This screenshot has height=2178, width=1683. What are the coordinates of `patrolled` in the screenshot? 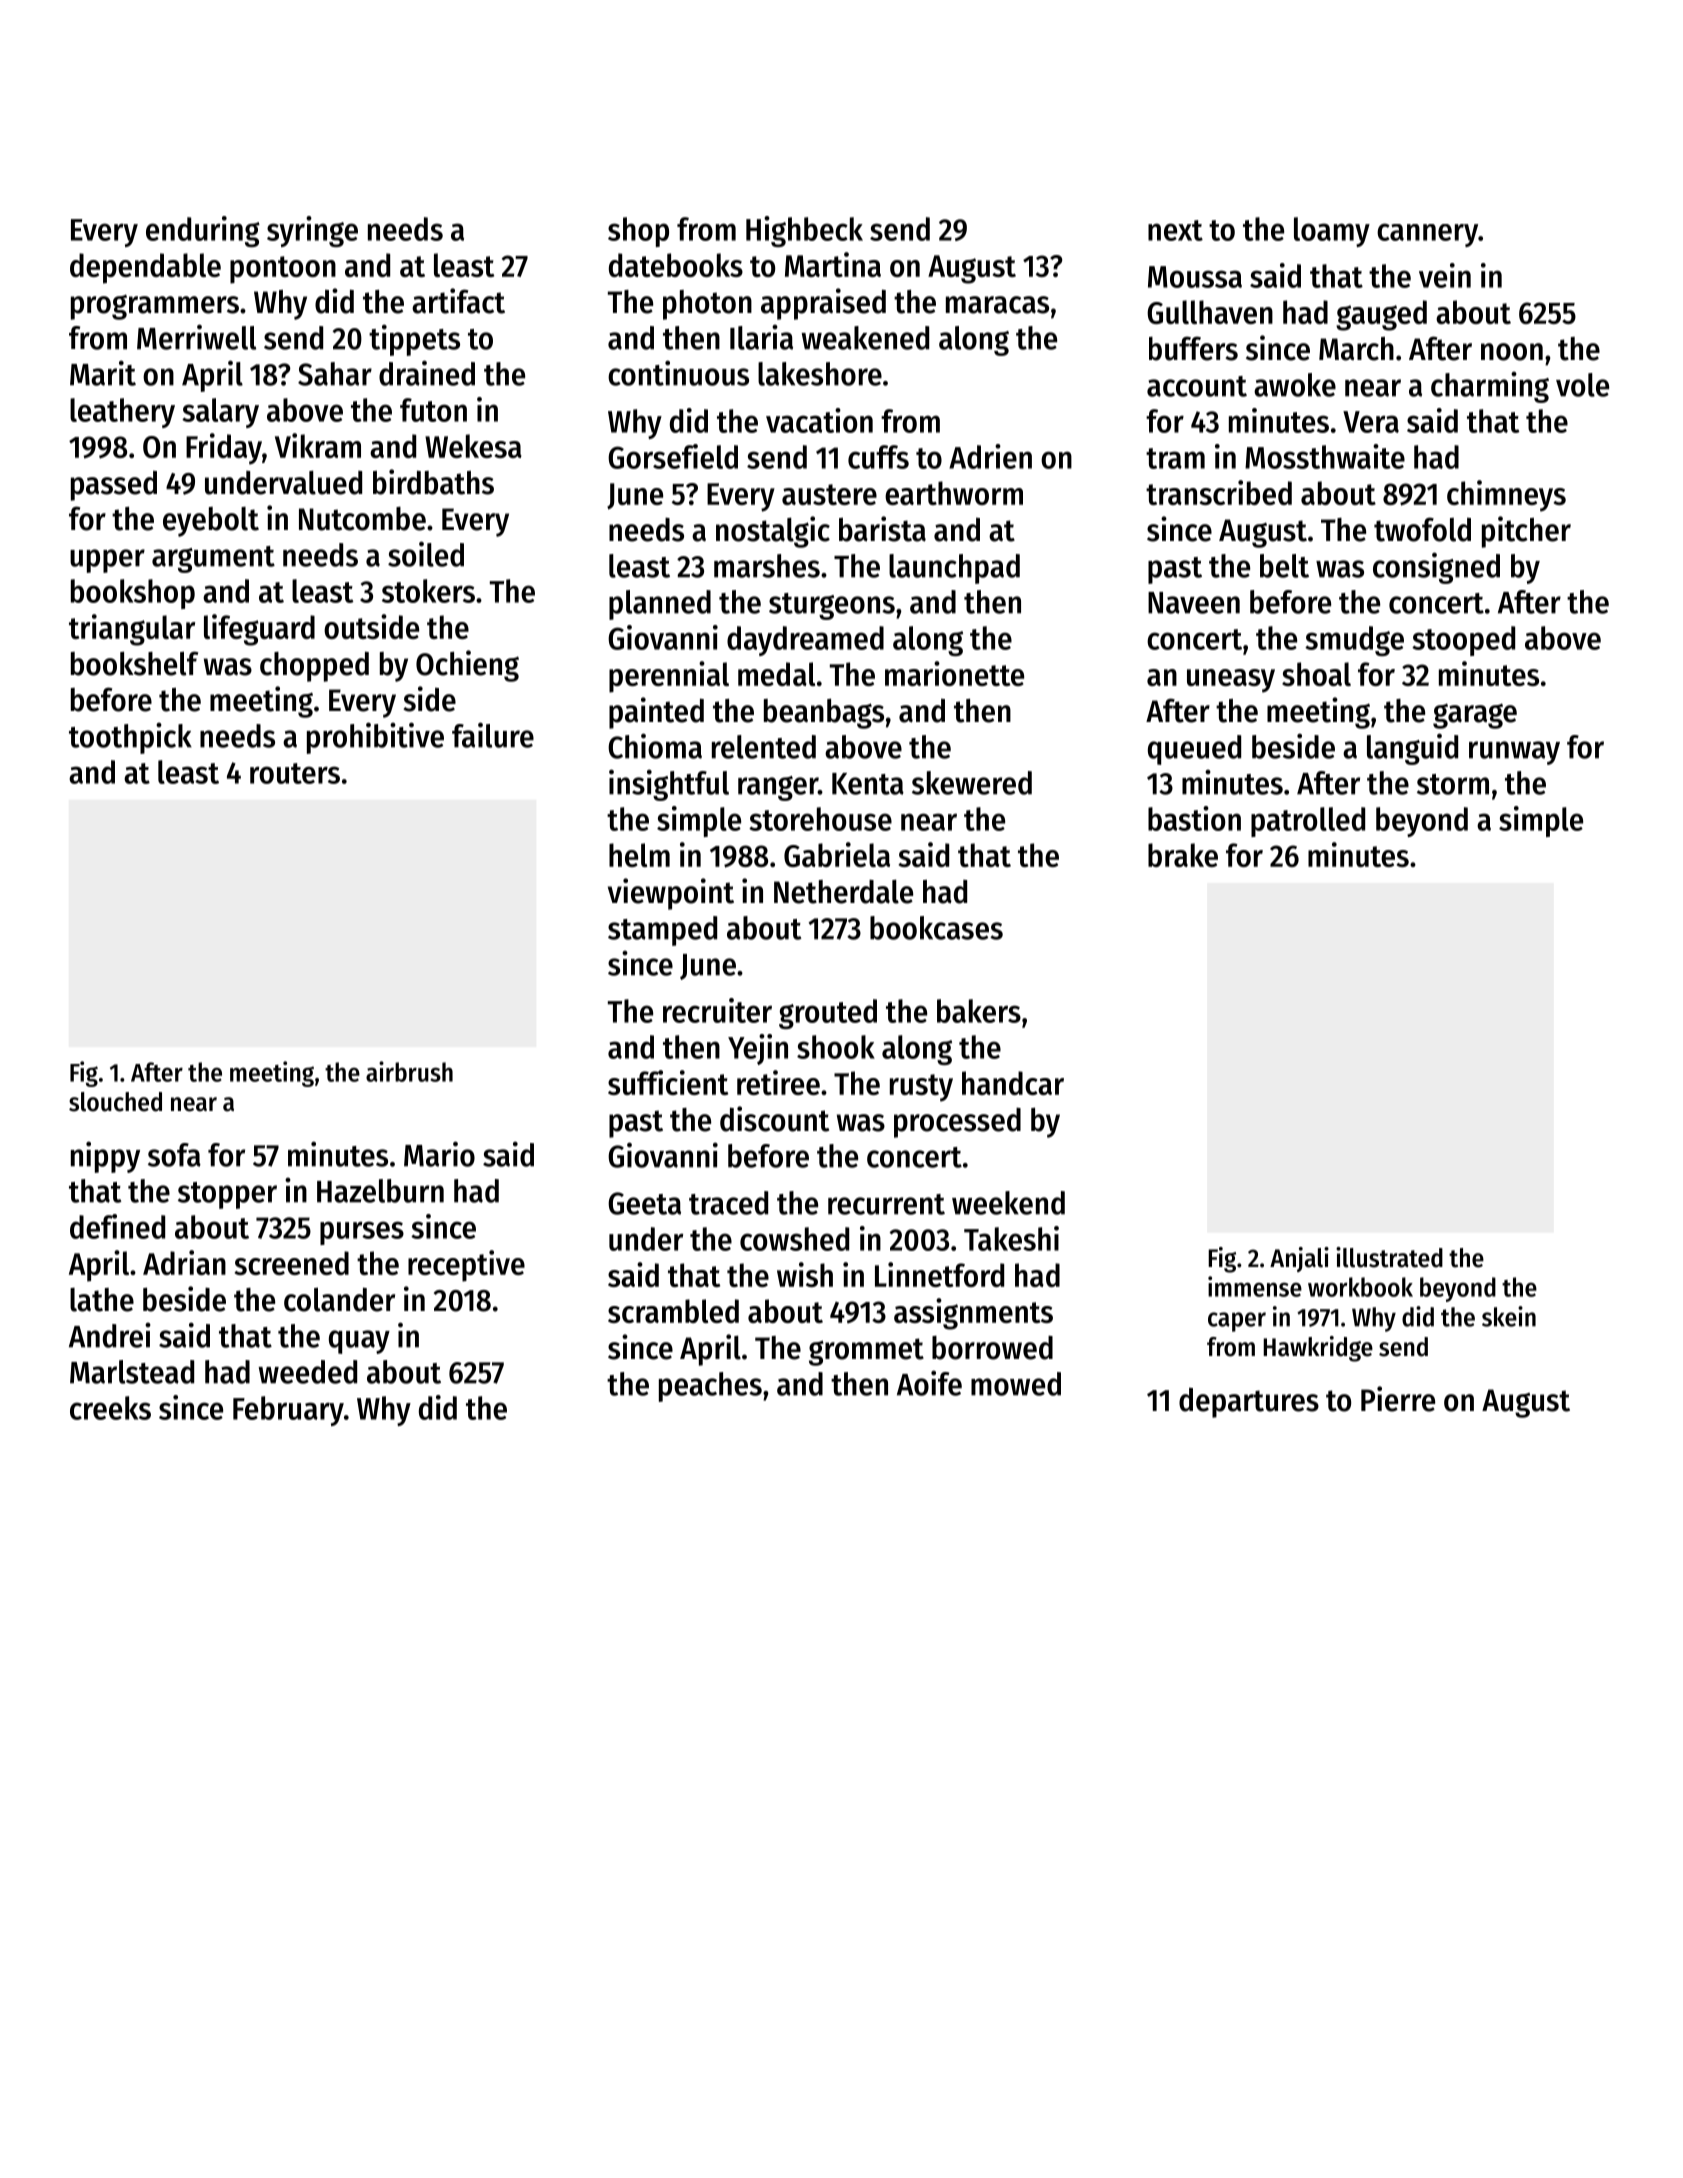 It's located at (1308, 822).
